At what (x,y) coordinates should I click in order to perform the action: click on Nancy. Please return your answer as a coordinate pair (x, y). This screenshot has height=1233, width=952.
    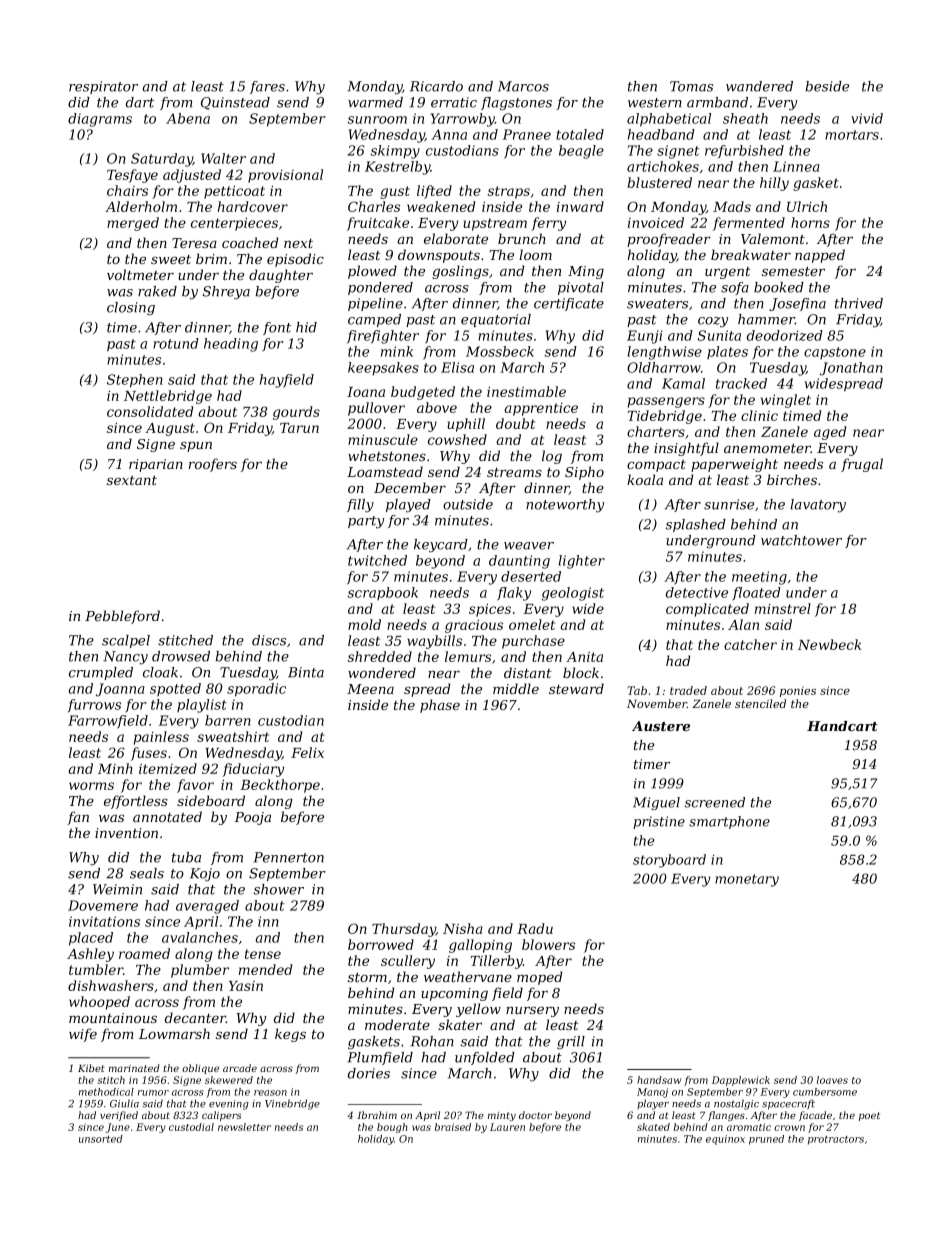
    Looking at the image, I should click on (125, 658).
